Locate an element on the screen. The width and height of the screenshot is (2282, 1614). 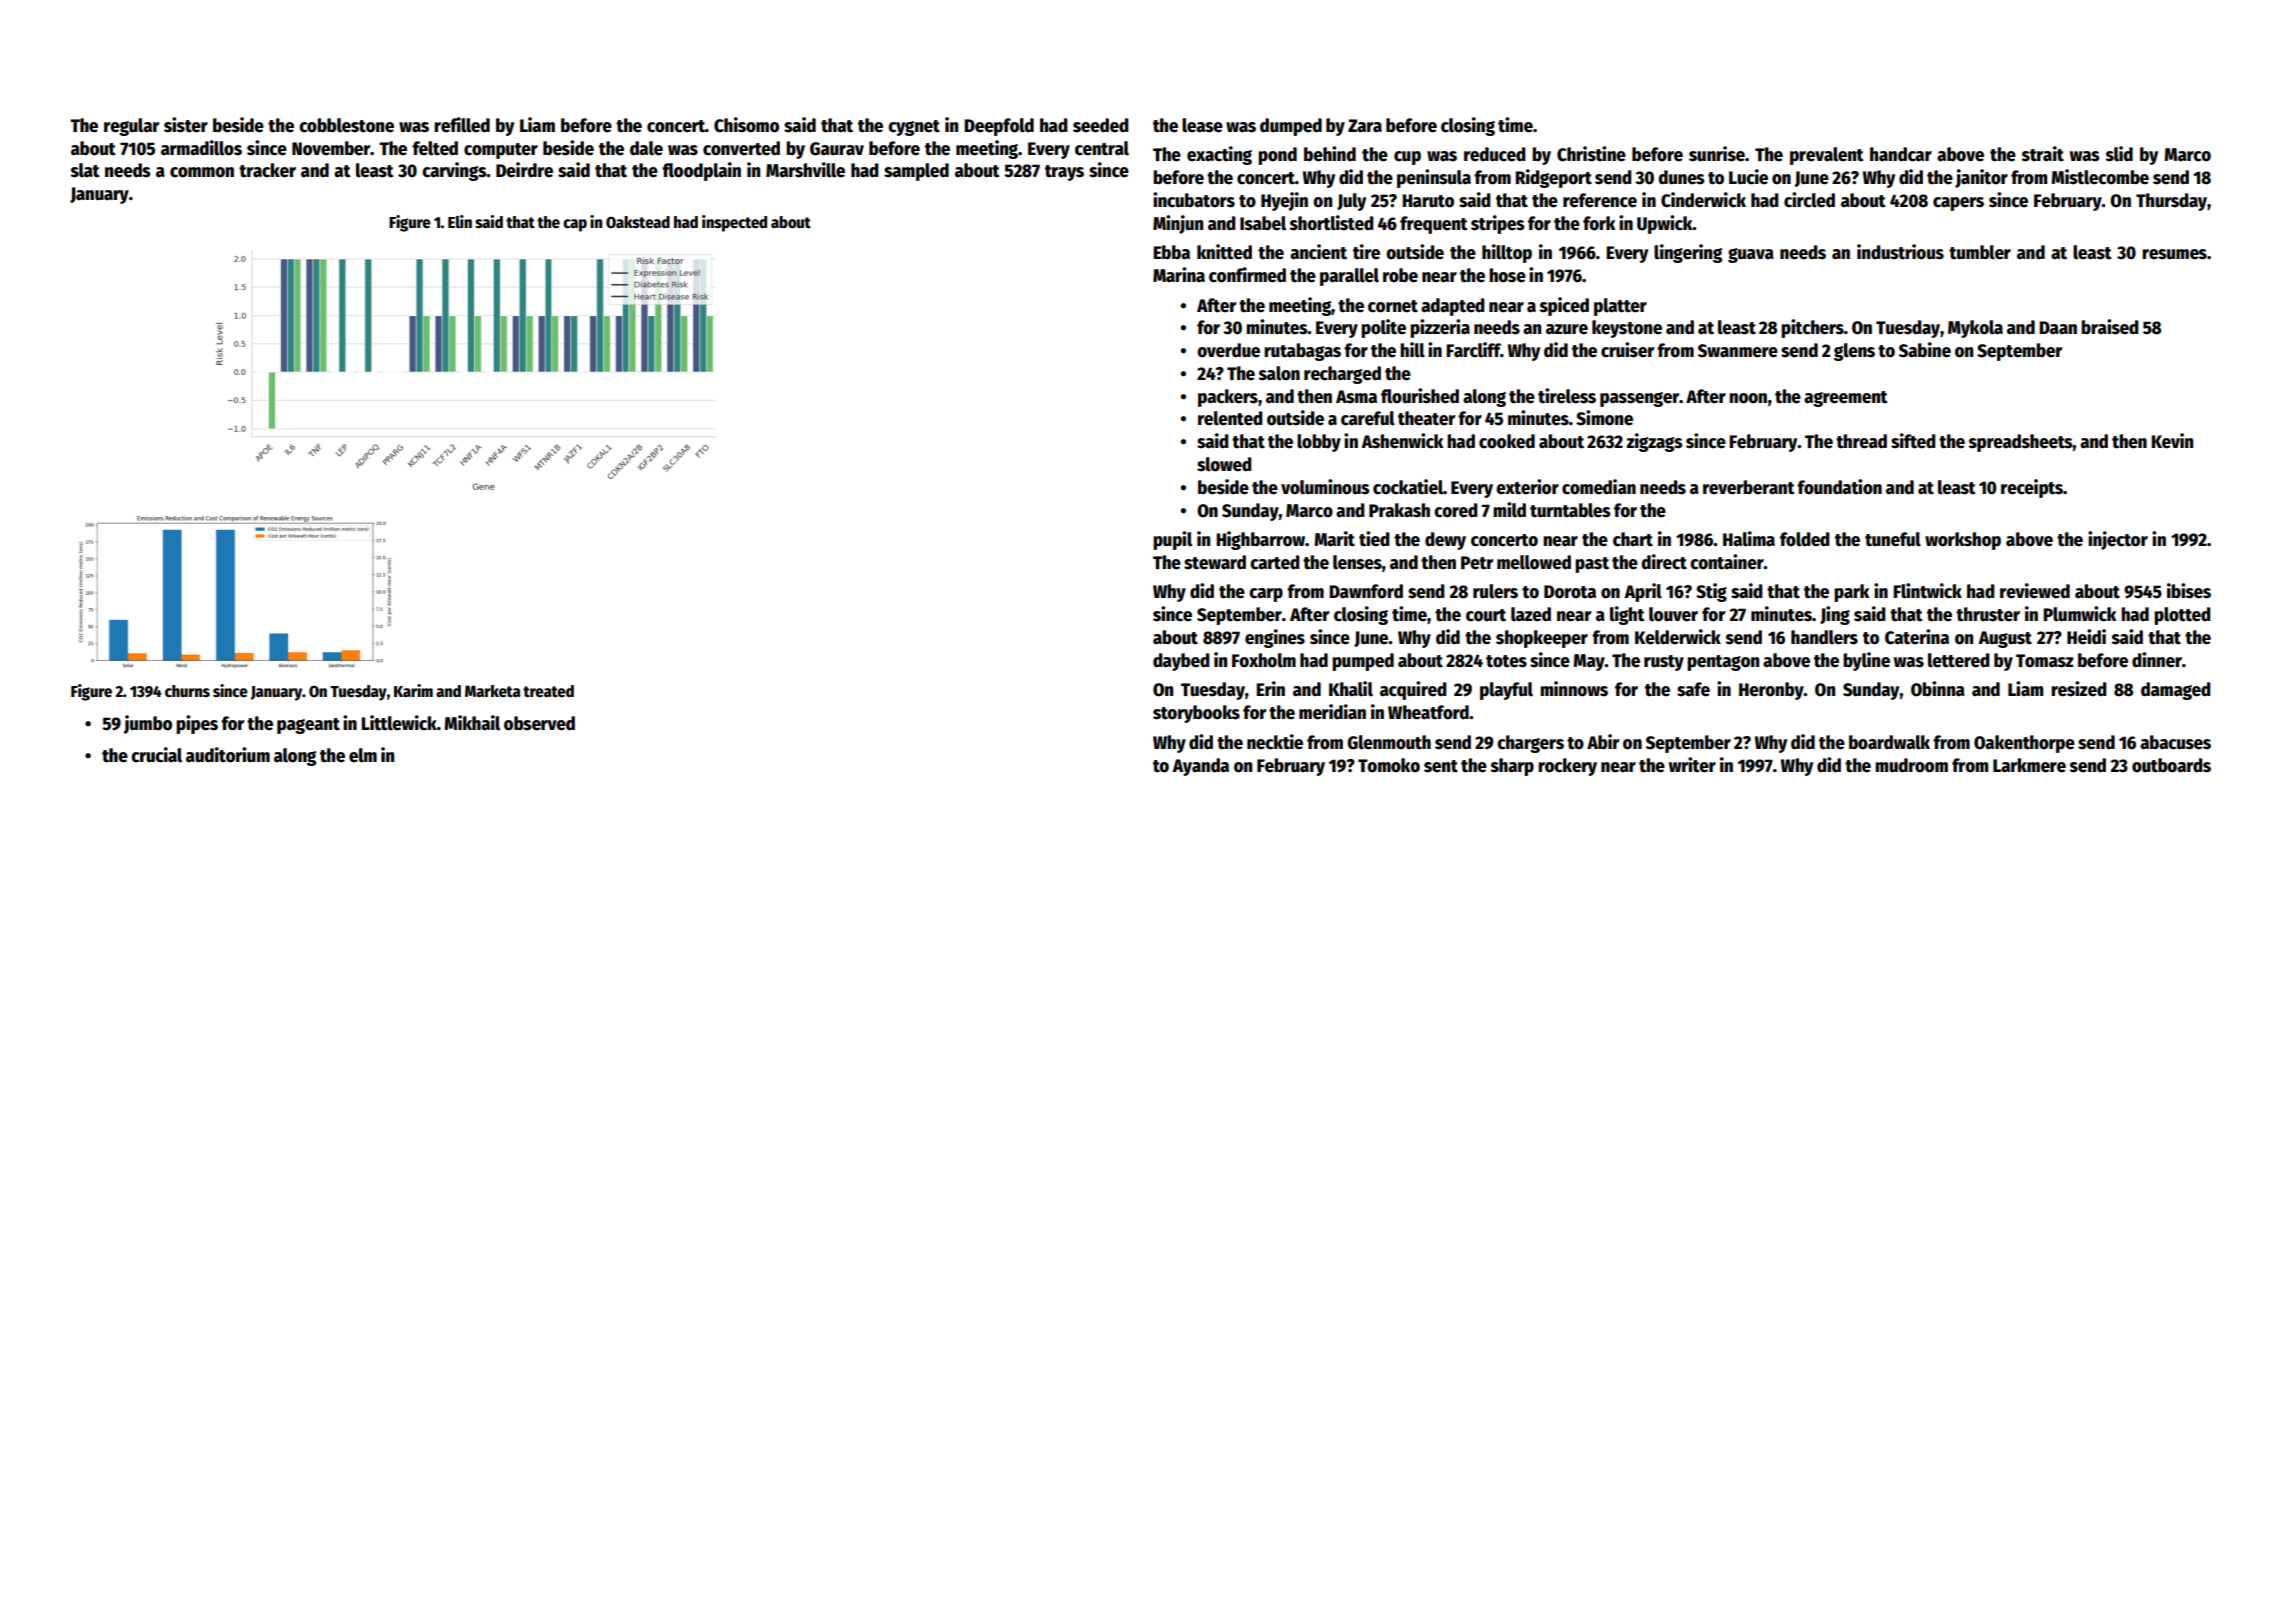
Ayanda is located at coordinates (1200, 767).
